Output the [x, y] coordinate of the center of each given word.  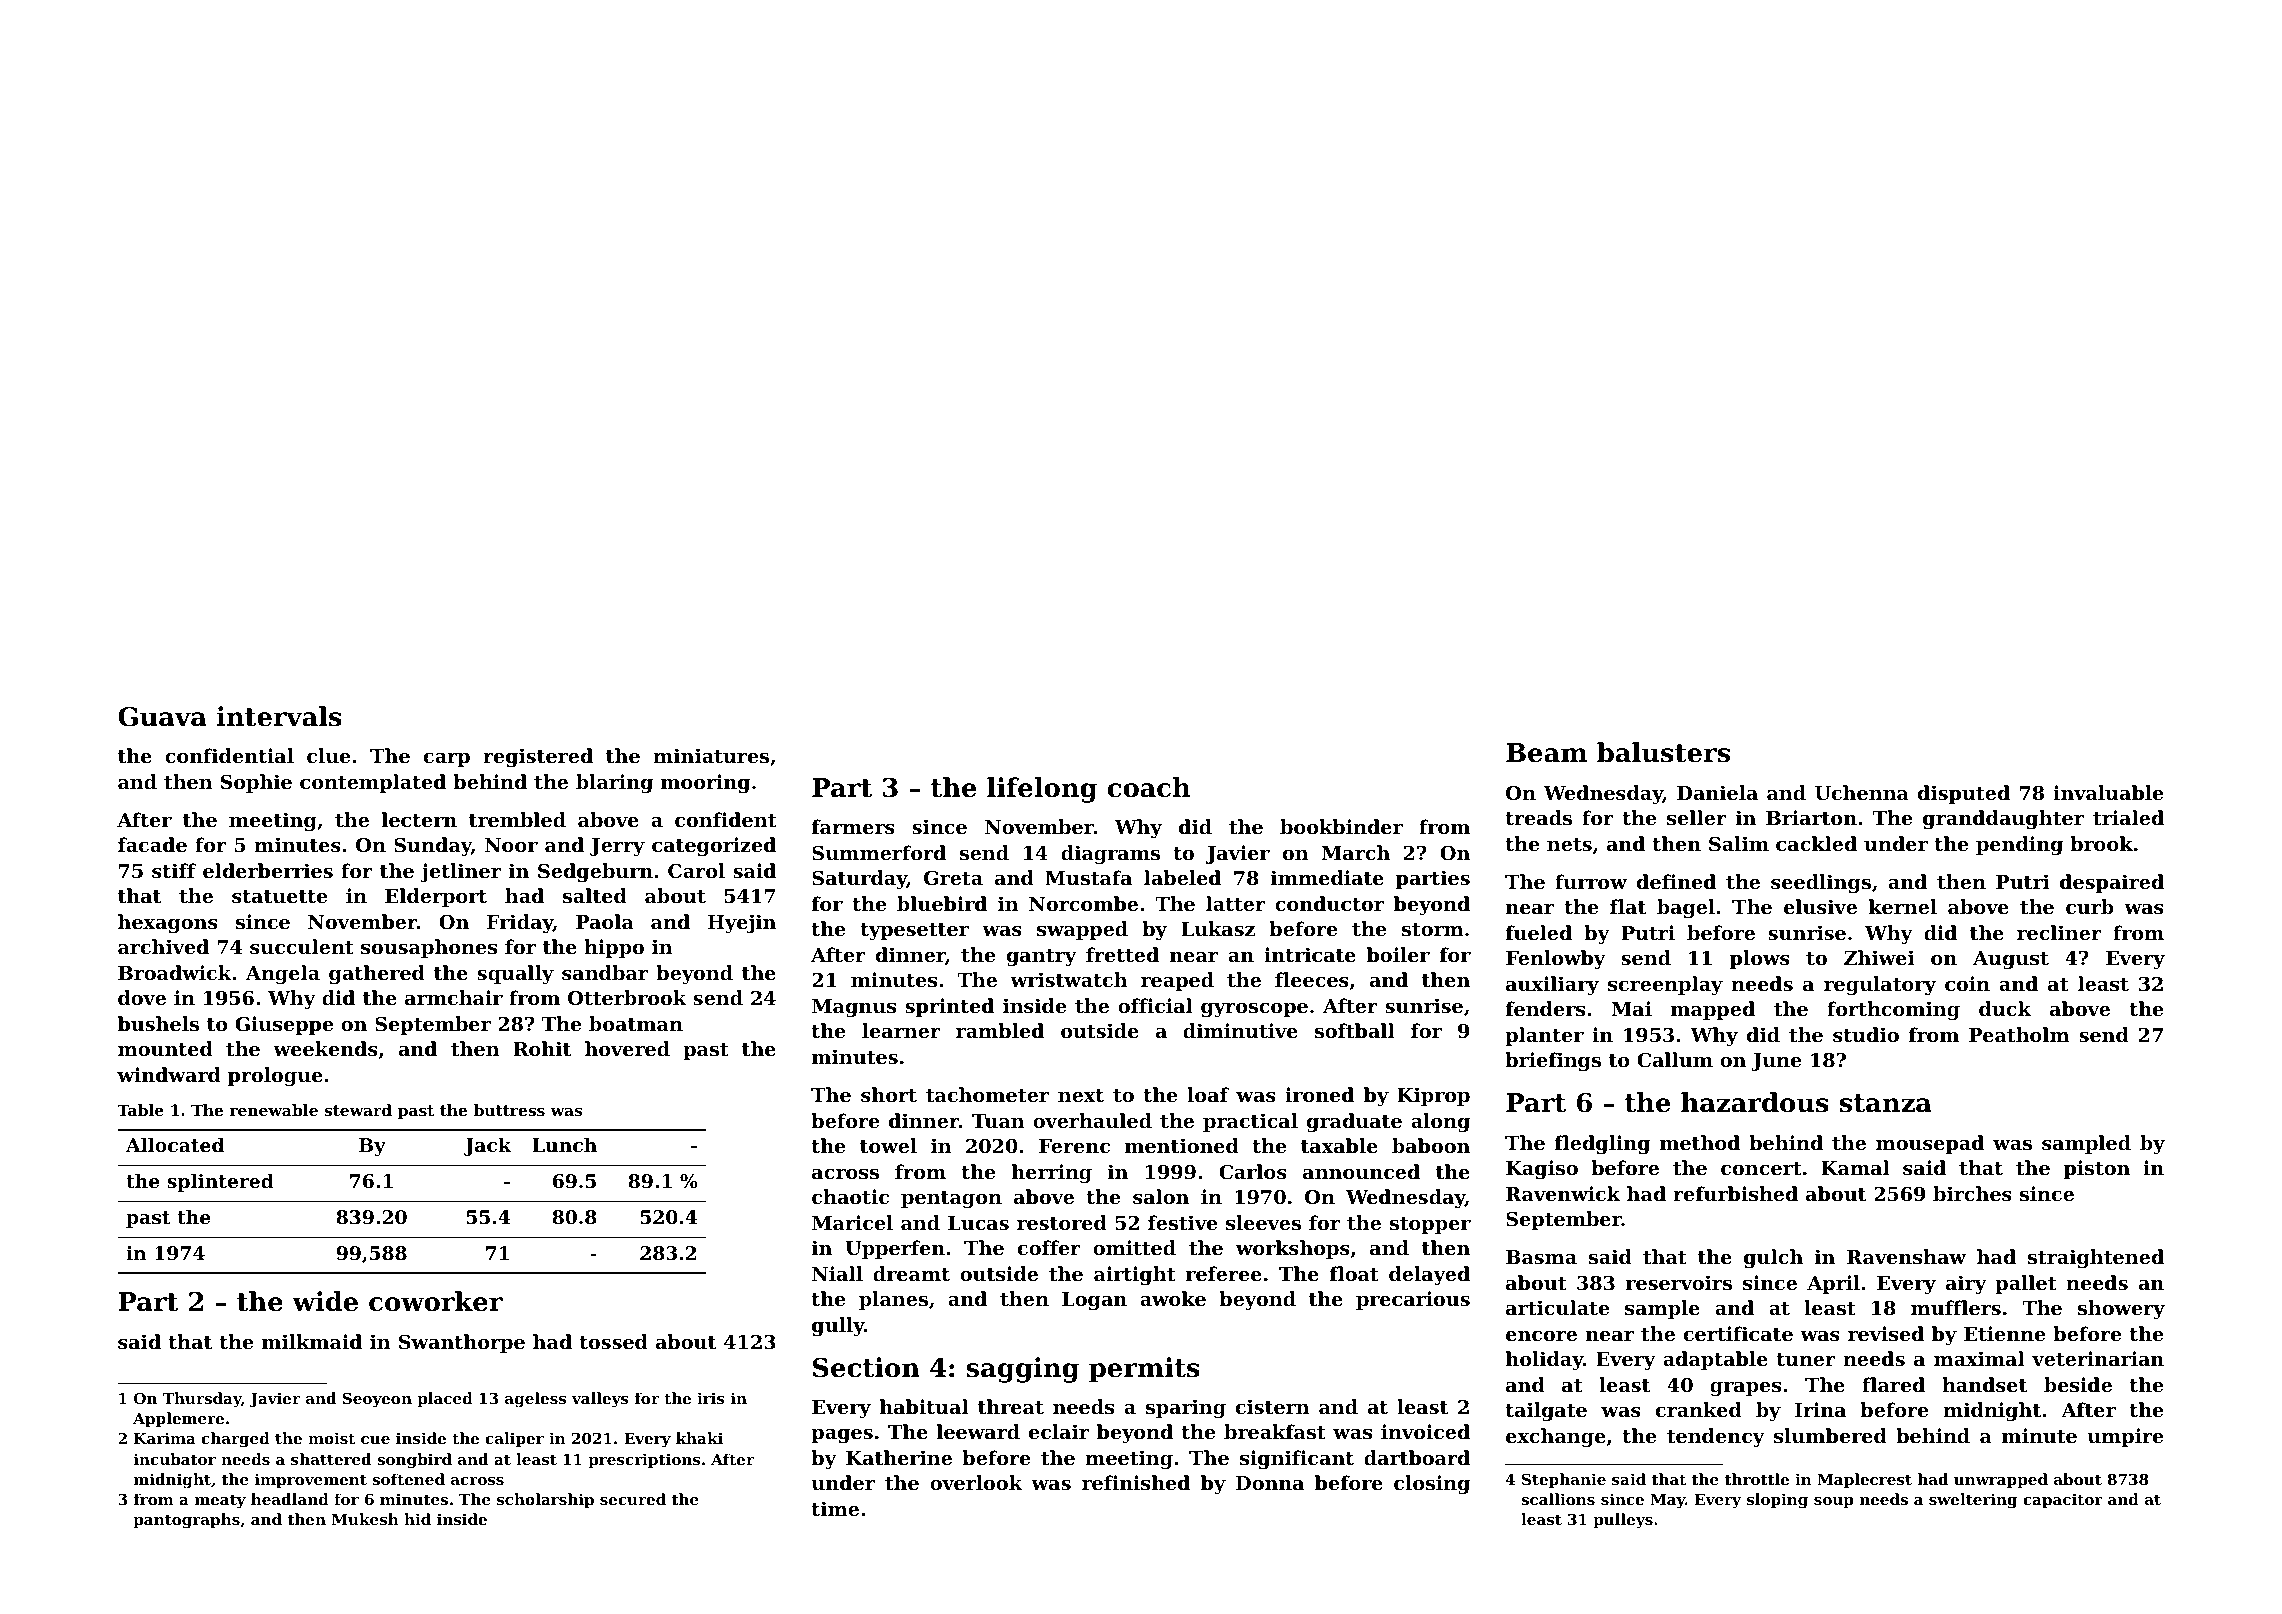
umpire [2125, 1437]
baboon [1431, 1145]
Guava [162, 717]
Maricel [852, 1222]
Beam [1546, 753]
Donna [1270, 1483]
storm [1433, 930]
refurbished [1735, 1194]
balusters [1663, 752]
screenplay [1665, 985]
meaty [220, 1501]
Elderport [436, 897]
